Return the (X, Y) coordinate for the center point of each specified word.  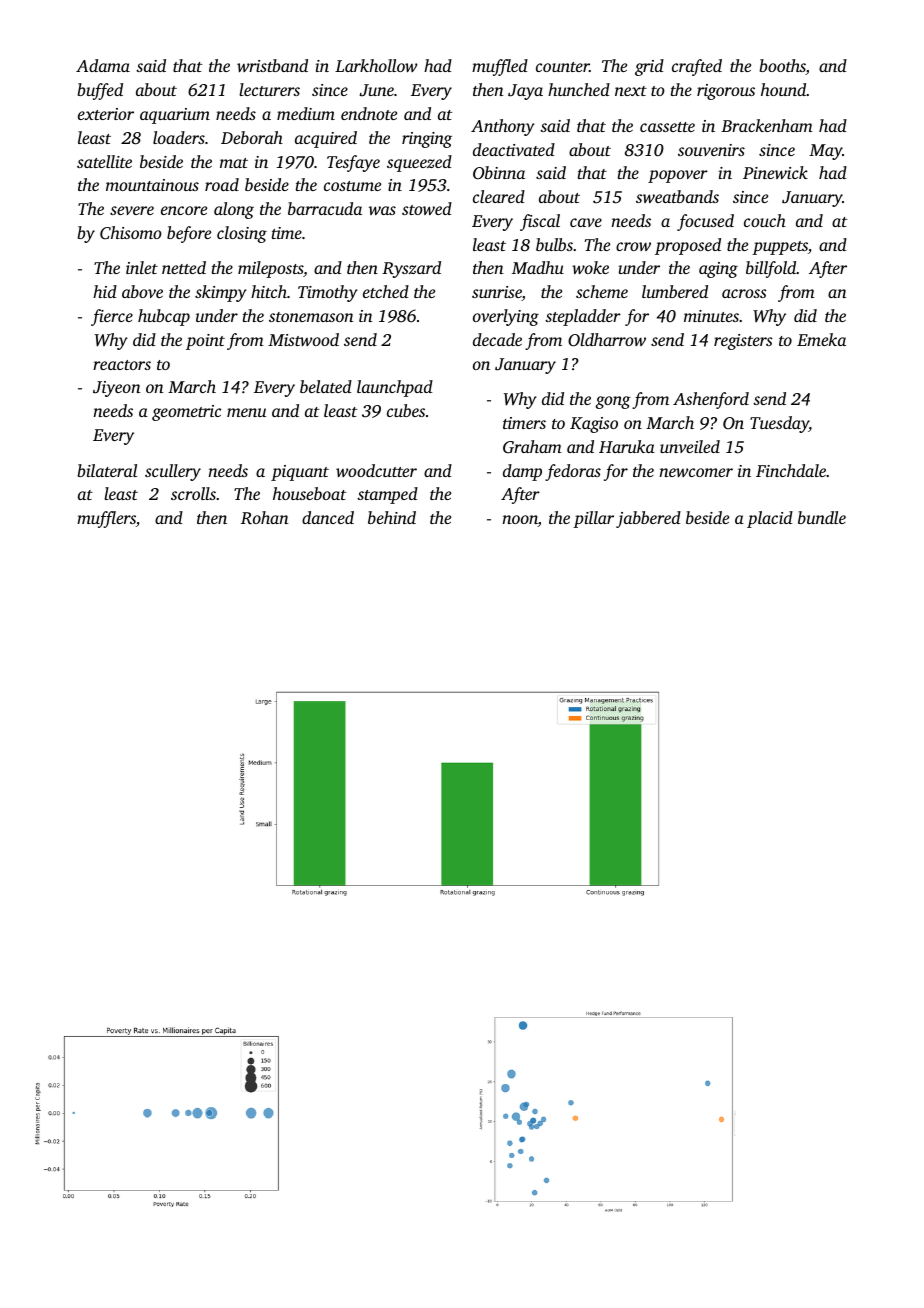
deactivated (514, 149)
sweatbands (677, 196)
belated (326, 386)
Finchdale (791, 470)
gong (613, 402)
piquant (300, 473)
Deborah (252, 137)
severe (132, 210)
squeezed (419, 163)
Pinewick (775, 172)
